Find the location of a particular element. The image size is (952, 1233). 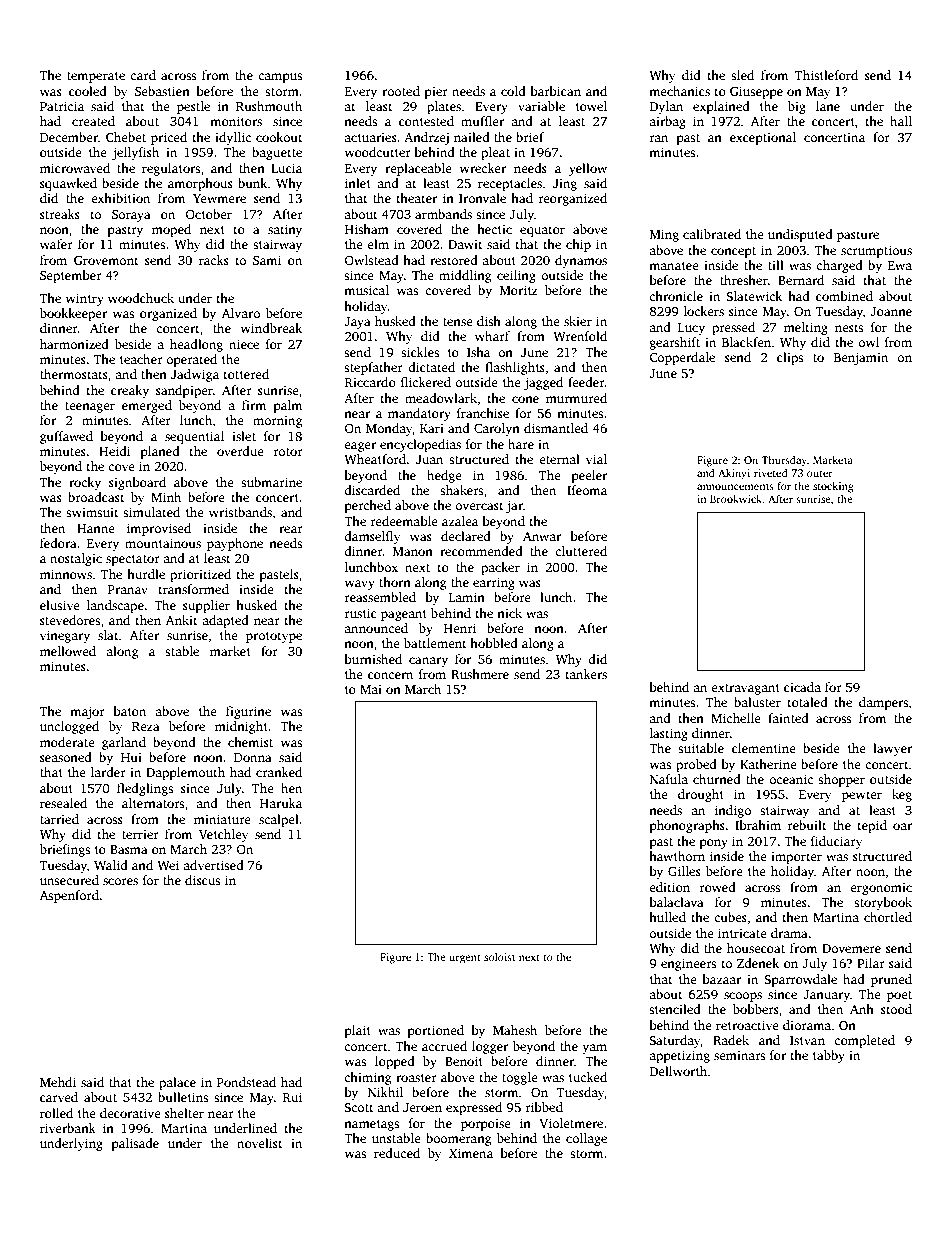

riverbank is located at coordinates (68, 1128).
